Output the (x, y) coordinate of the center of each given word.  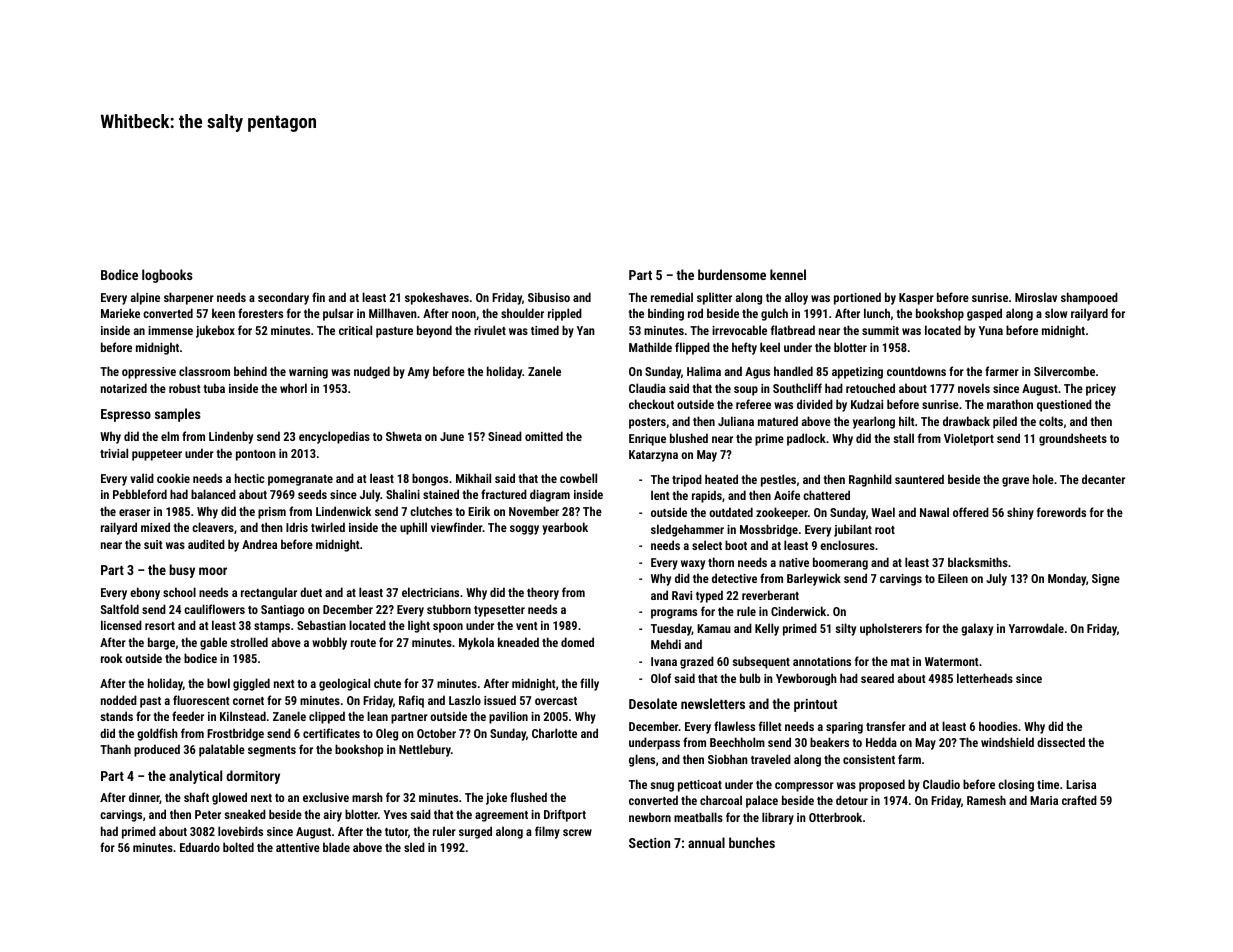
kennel (788, 274)
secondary (283, 298)
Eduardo (200, 847)
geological (344, 684)
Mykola (476, 643)
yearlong (874, 422)
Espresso (126, 415)
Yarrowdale (1036, 628)
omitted (544, 436)
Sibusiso (549, 297)
